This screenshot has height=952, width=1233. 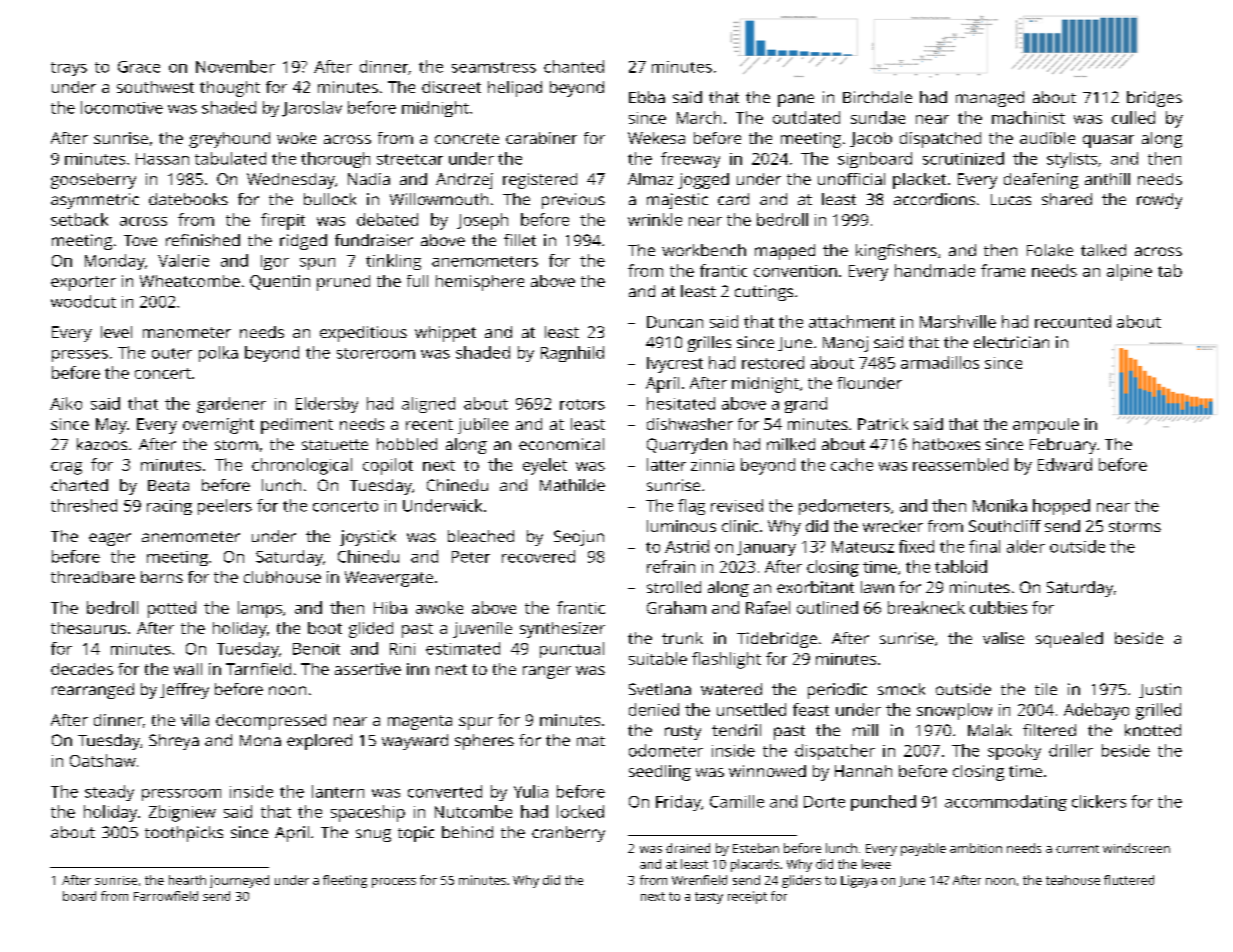 I want to click on Ebba, so click(x=647, y=97).
